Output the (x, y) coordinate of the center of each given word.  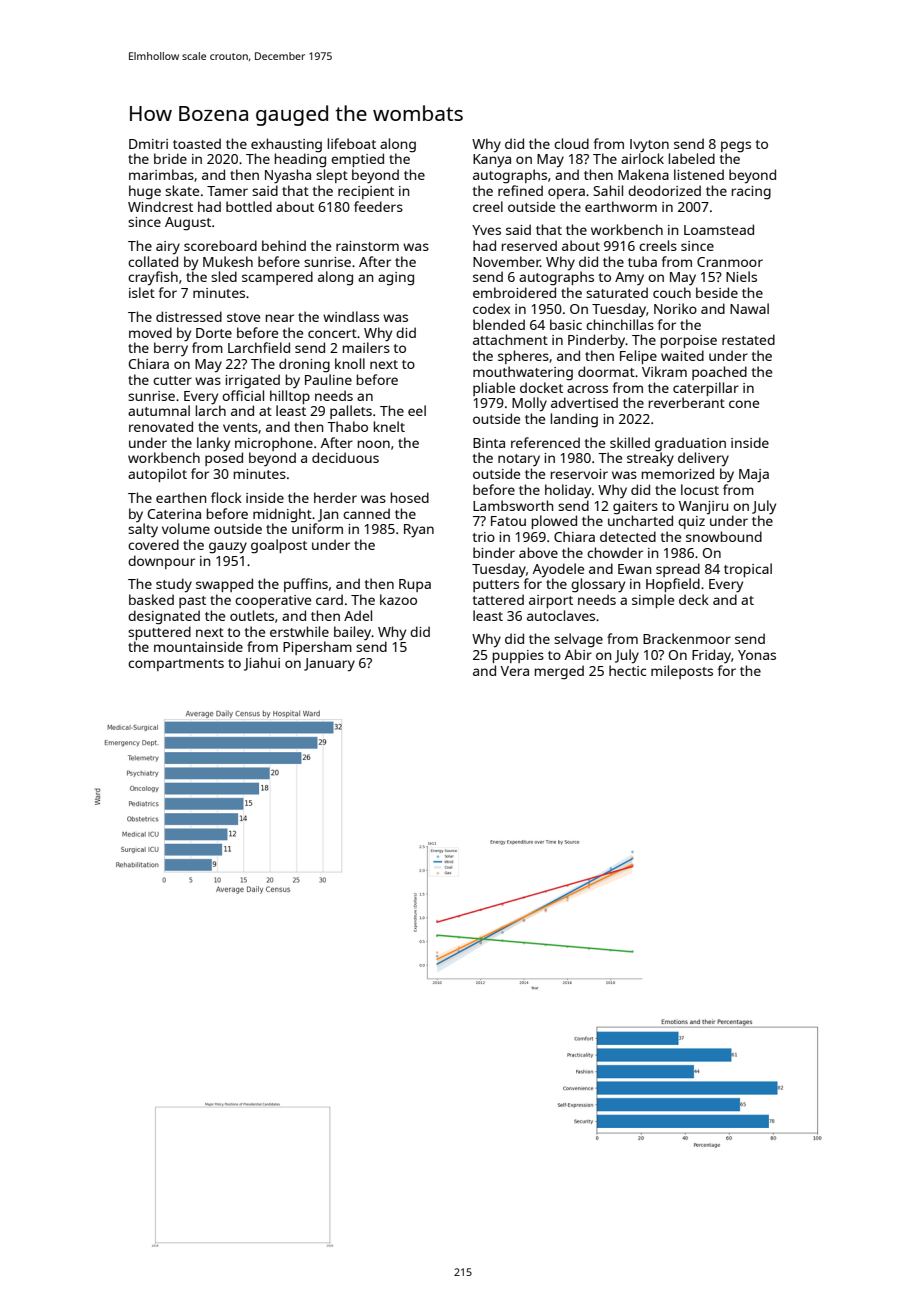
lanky (213, 444)
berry (171, 349)
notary (519, 460)
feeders (378, 206)
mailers (366, 347)
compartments (176, 665)
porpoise (689, 341)
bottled (249, 206)
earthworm (621, 206)
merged (559, 672)
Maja (754, 476)
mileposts (682, 672)
